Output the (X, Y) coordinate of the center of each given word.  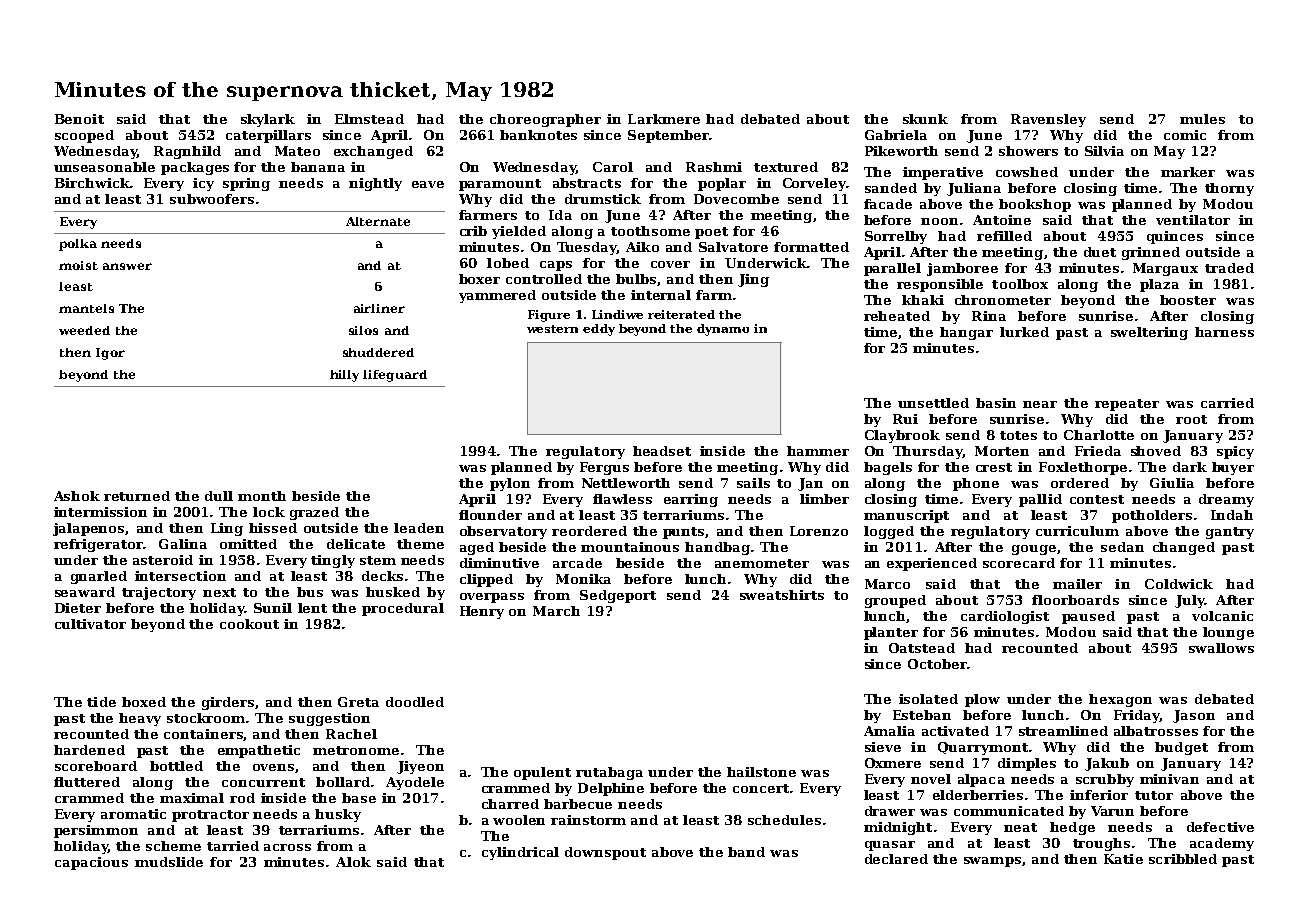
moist (78, 265)
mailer (1077, 584)
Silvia (1104, 151)
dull (219, 496)
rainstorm (588, 820)
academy (1222, 844)
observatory (503, 532)
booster (1188, 300)
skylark (268, 120)
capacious (91, 863)
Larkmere (664, 119)
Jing (753, 280)
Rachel (351, 734)
